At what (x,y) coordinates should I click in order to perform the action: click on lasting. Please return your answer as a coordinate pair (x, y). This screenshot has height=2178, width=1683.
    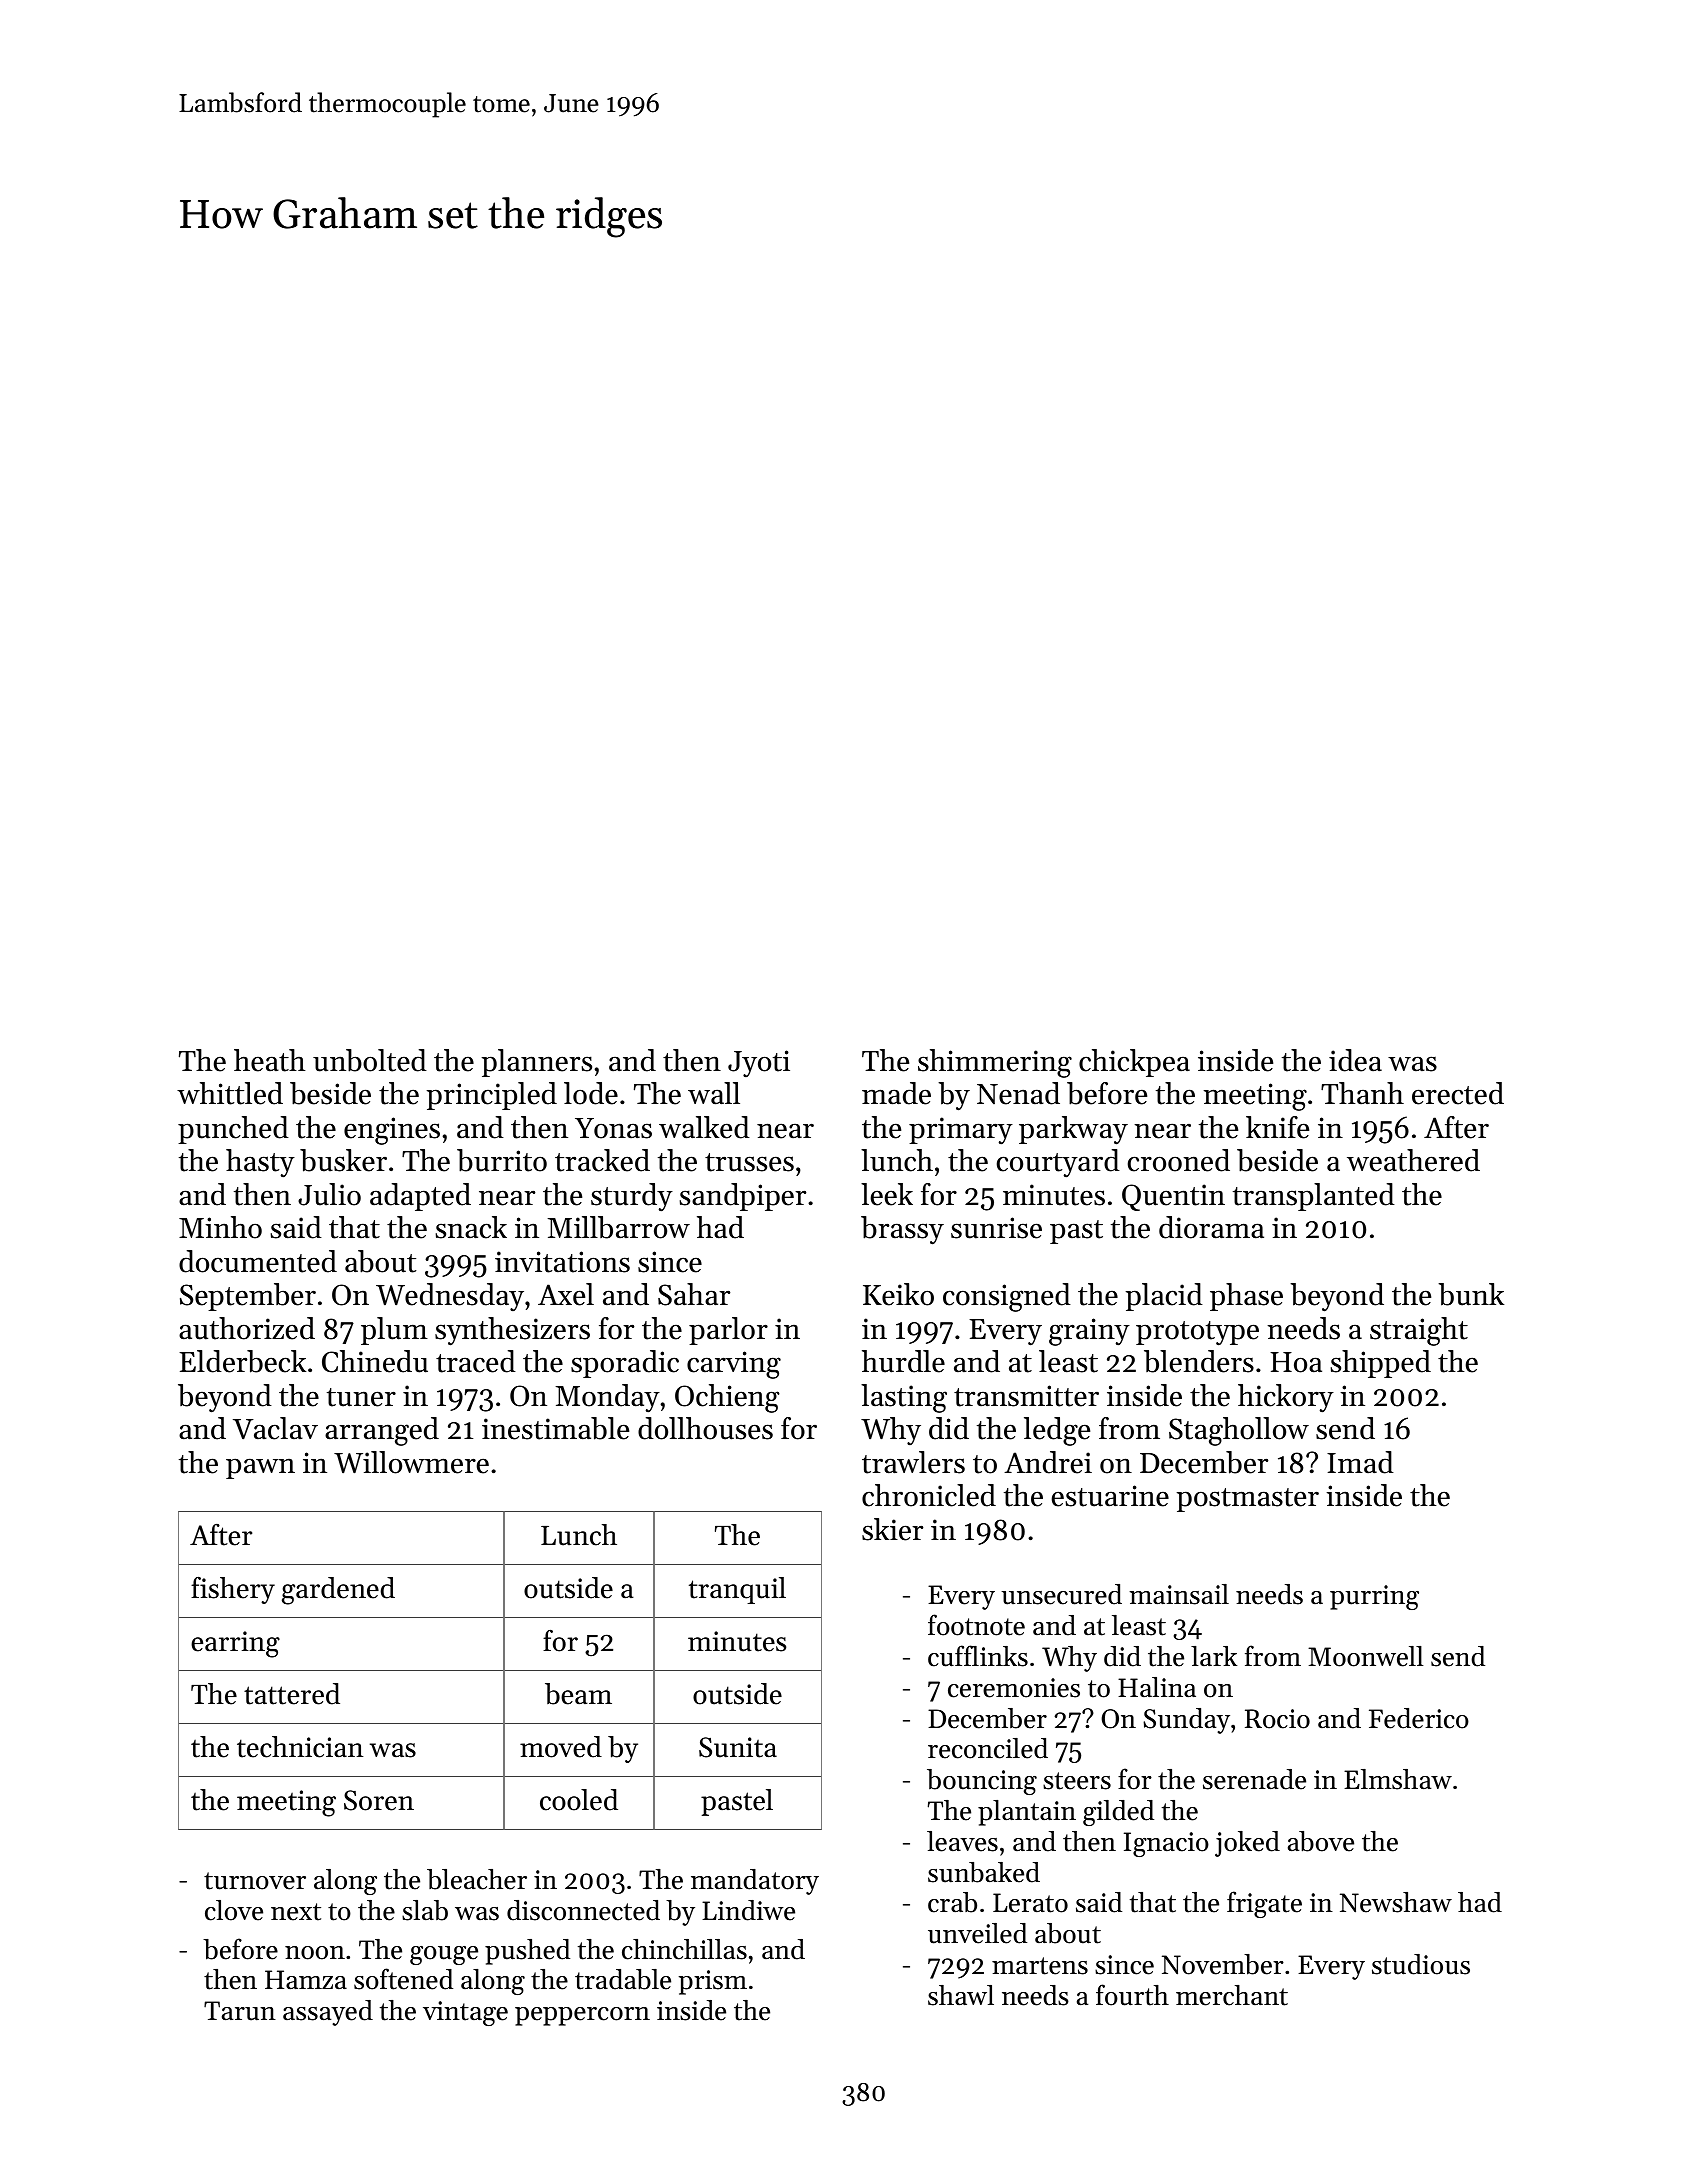
    Looking at the image, I should click on (904, 1398).
